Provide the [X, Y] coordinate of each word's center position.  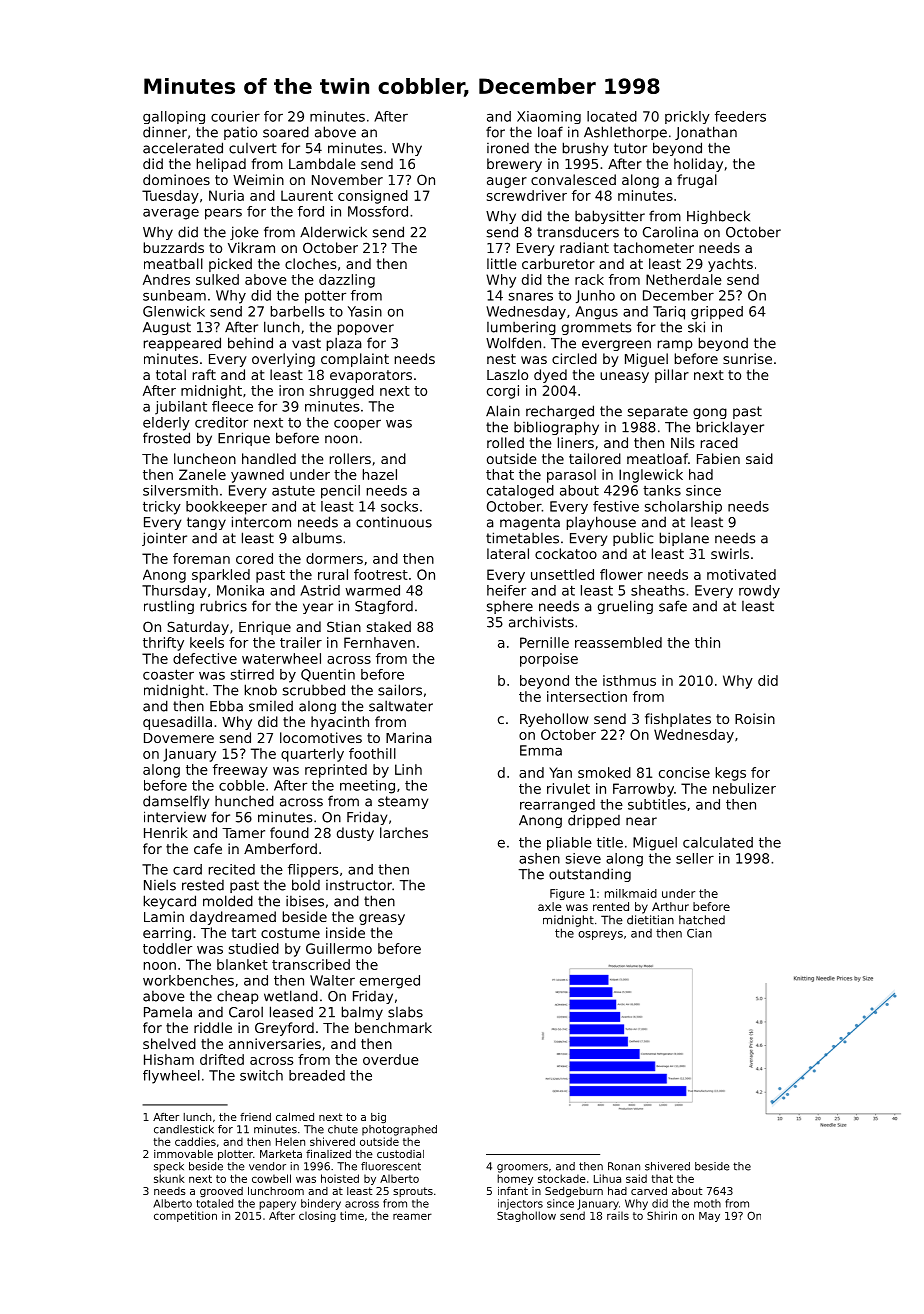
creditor [221, 422]
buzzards [174, 247]
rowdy [759, 592]
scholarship [683, 507]
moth [707, 1203]
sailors [400, 690]
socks [399, 506]
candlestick [184, 1129]
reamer [412, 1216]
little [502, 263]
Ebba [226, 706]
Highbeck [718, 217]
